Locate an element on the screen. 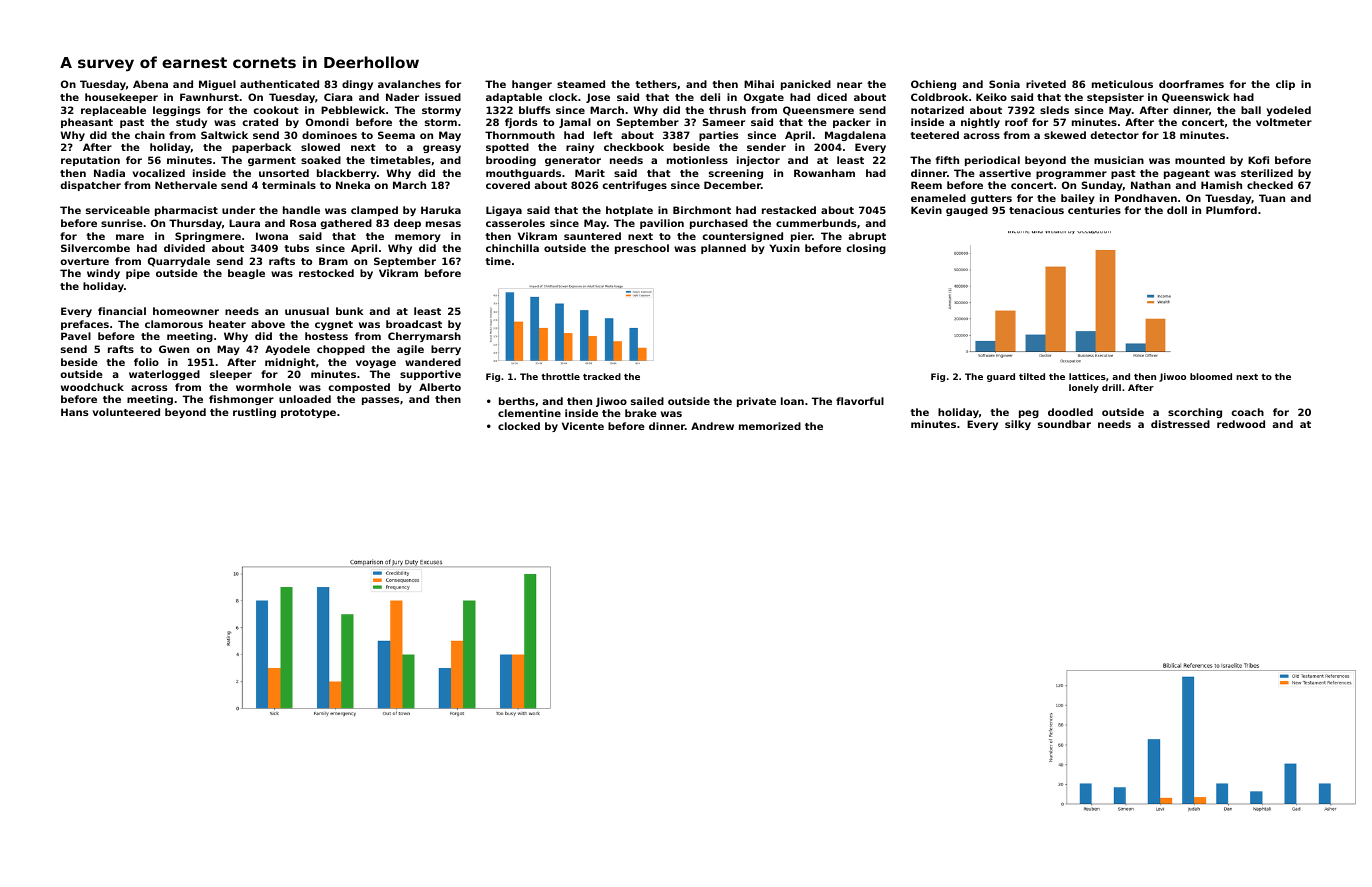 This screenshot has height=887, width=1372. closing is located at coordinates (866, 249).
